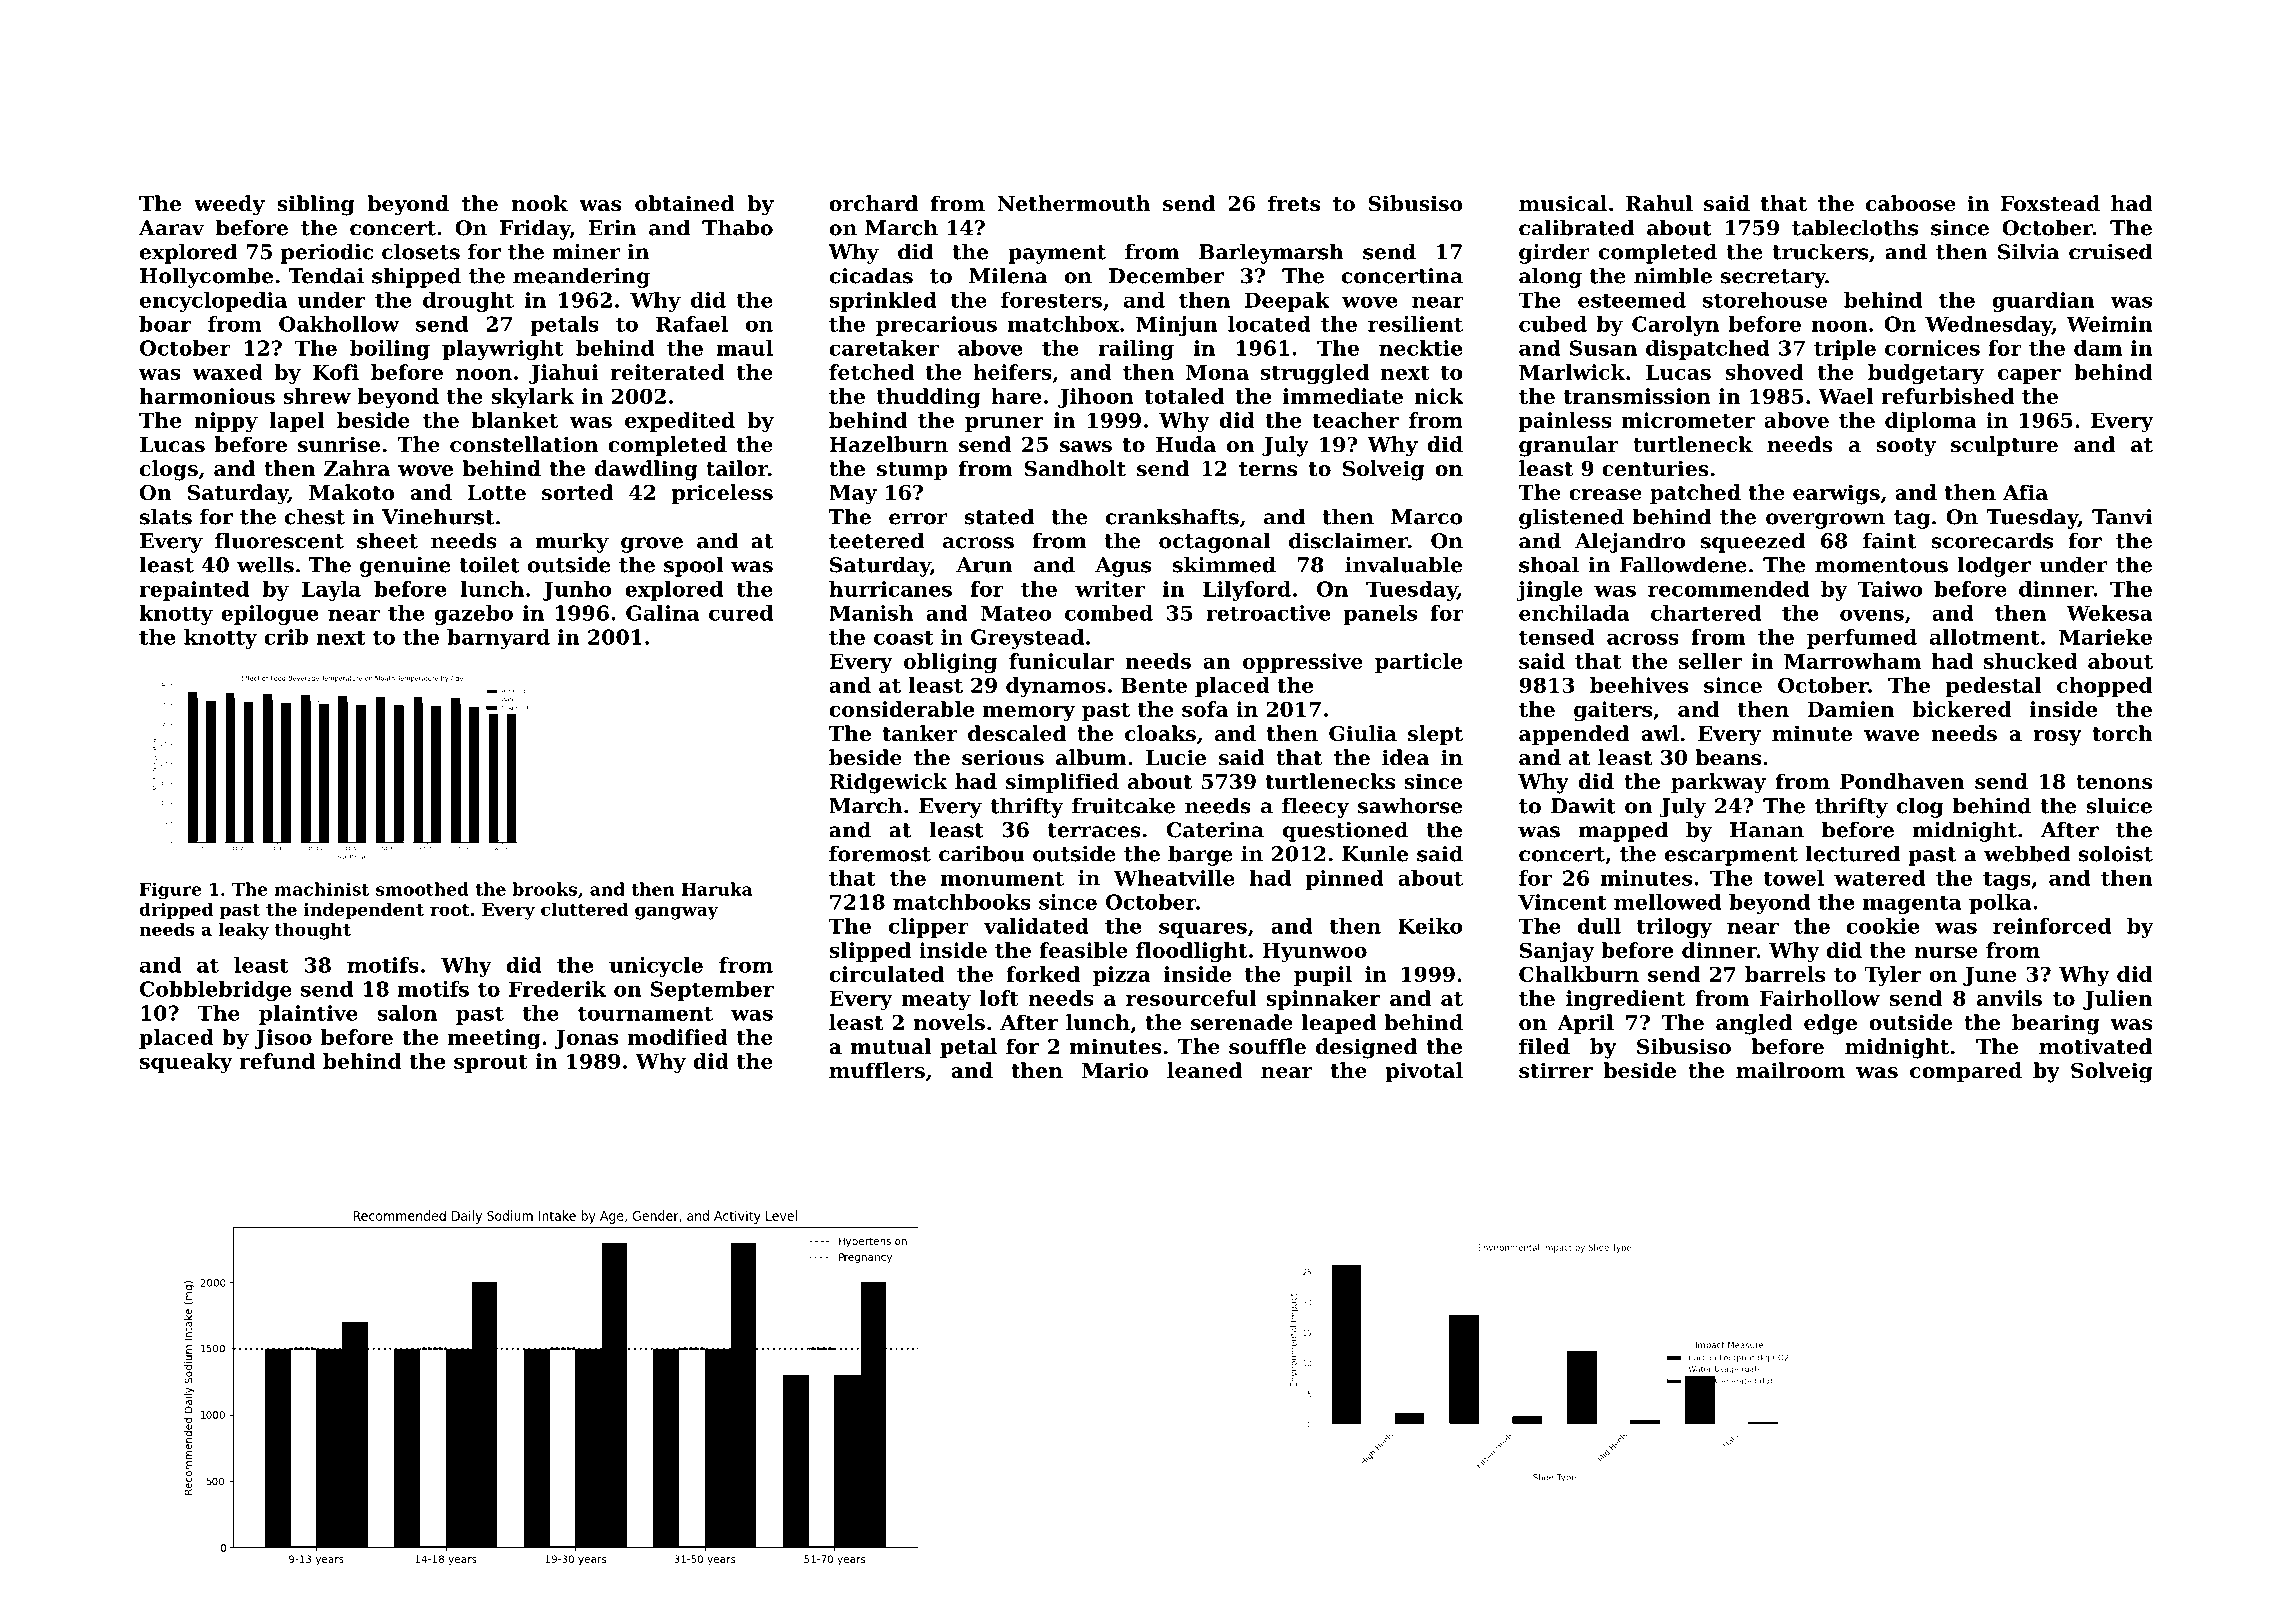  Describe the element at coordinates (1268, 469) in the screenshot. I see `terns` at that location.
